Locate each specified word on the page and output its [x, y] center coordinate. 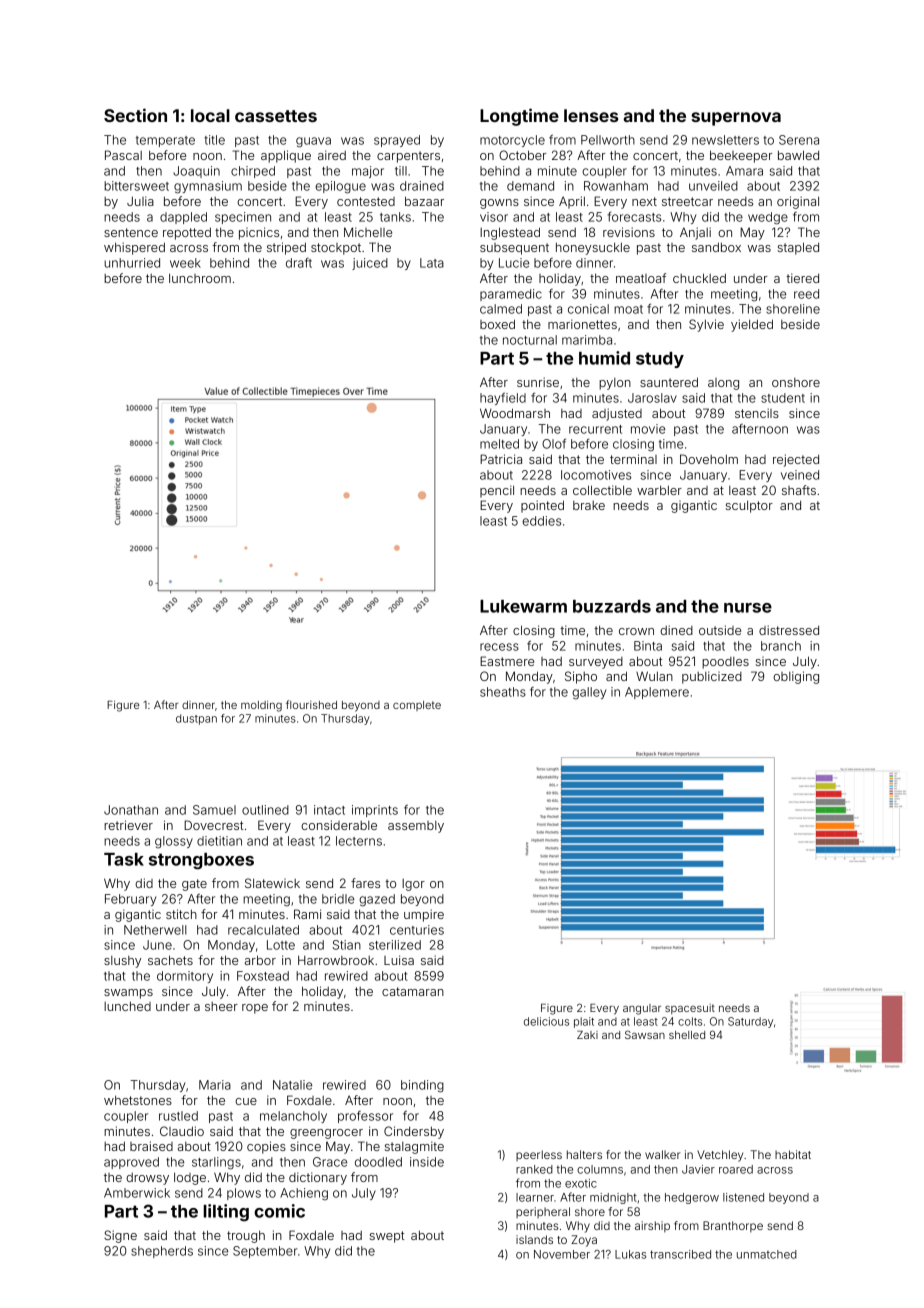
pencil [497, 491]
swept [386, 1237]
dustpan [196, 719]
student [783, 398]
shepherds [162, 1252]
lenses [591, 115]
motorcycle [512, 141]
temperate [165, 141]
